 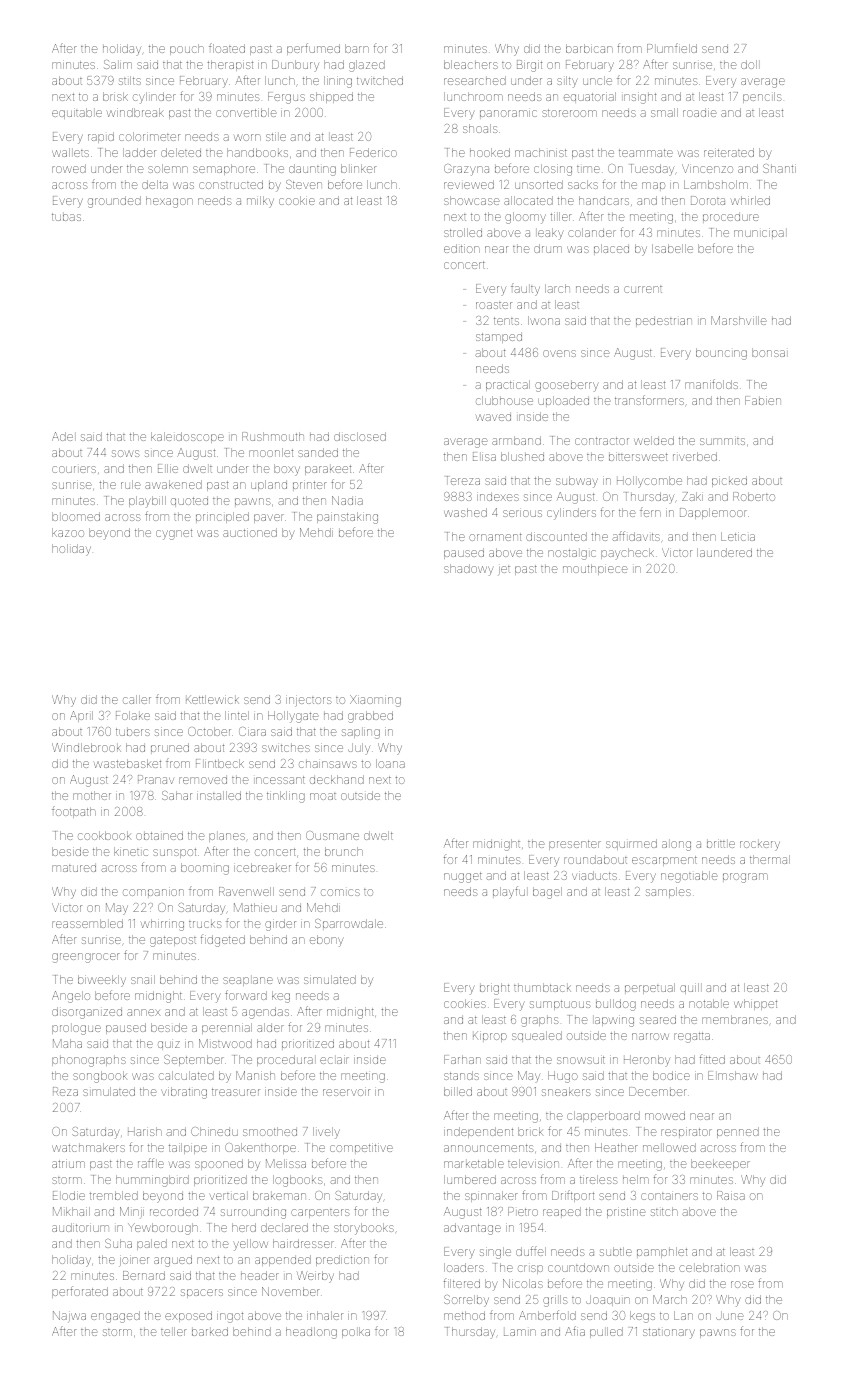 What do you see at coordinates (328, 470) in the document?
I see `parakeet` at bounding box center [328, 470].
